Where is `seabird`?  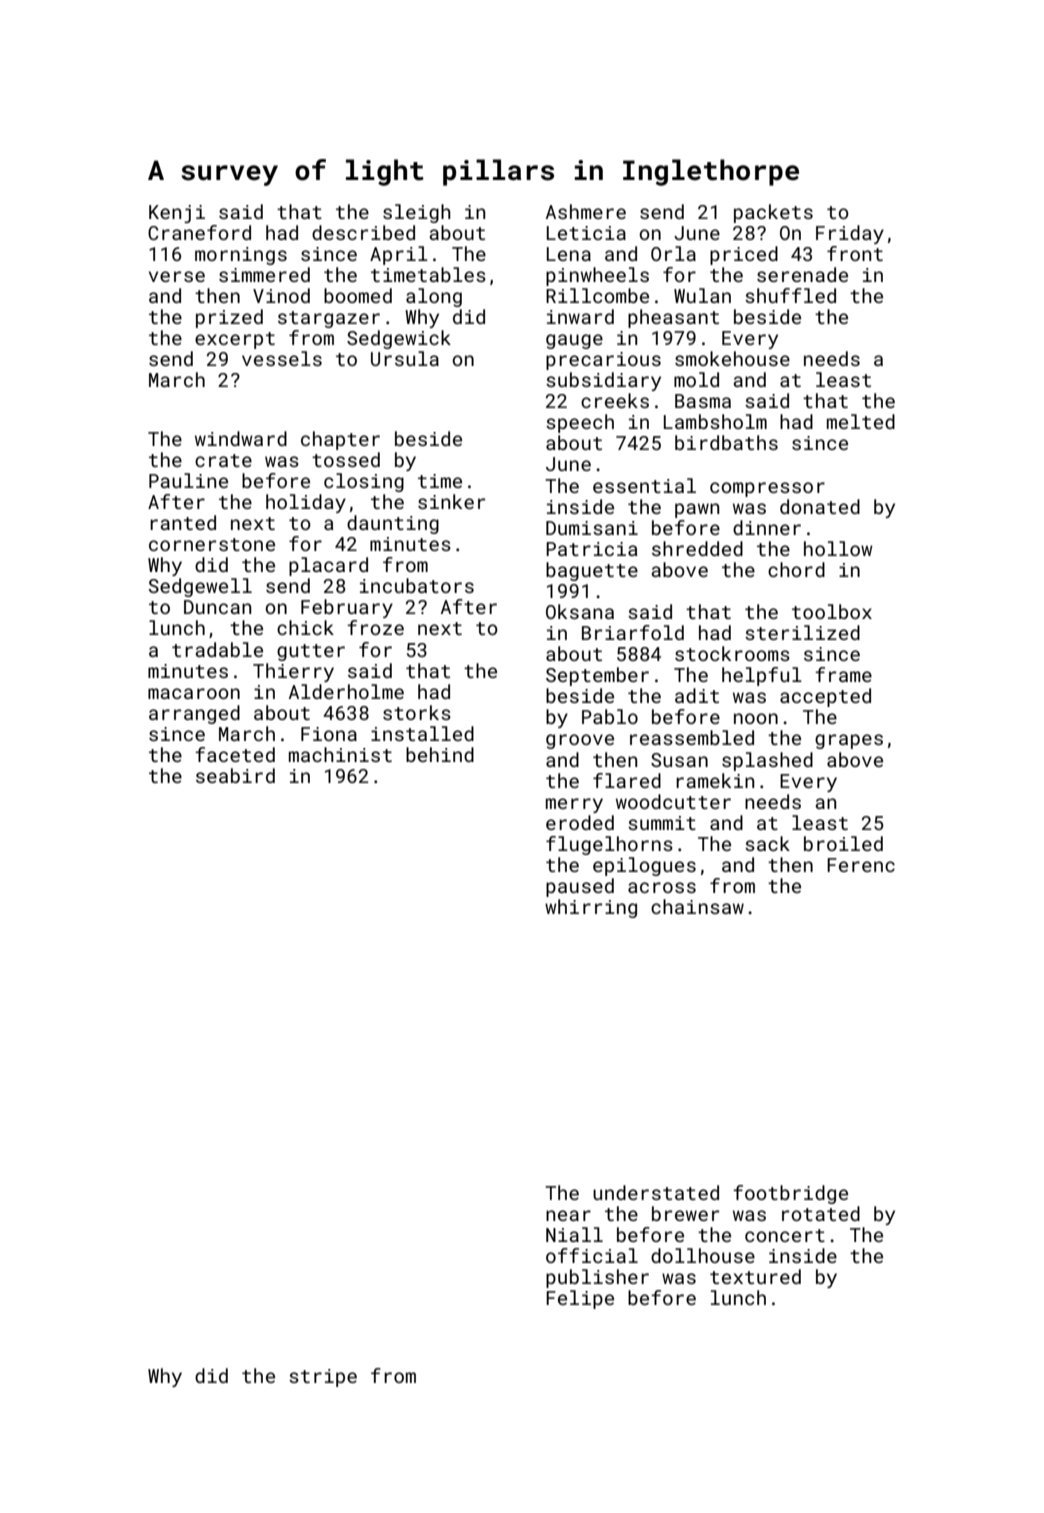 seabird is located at coordinates (235, 775).
